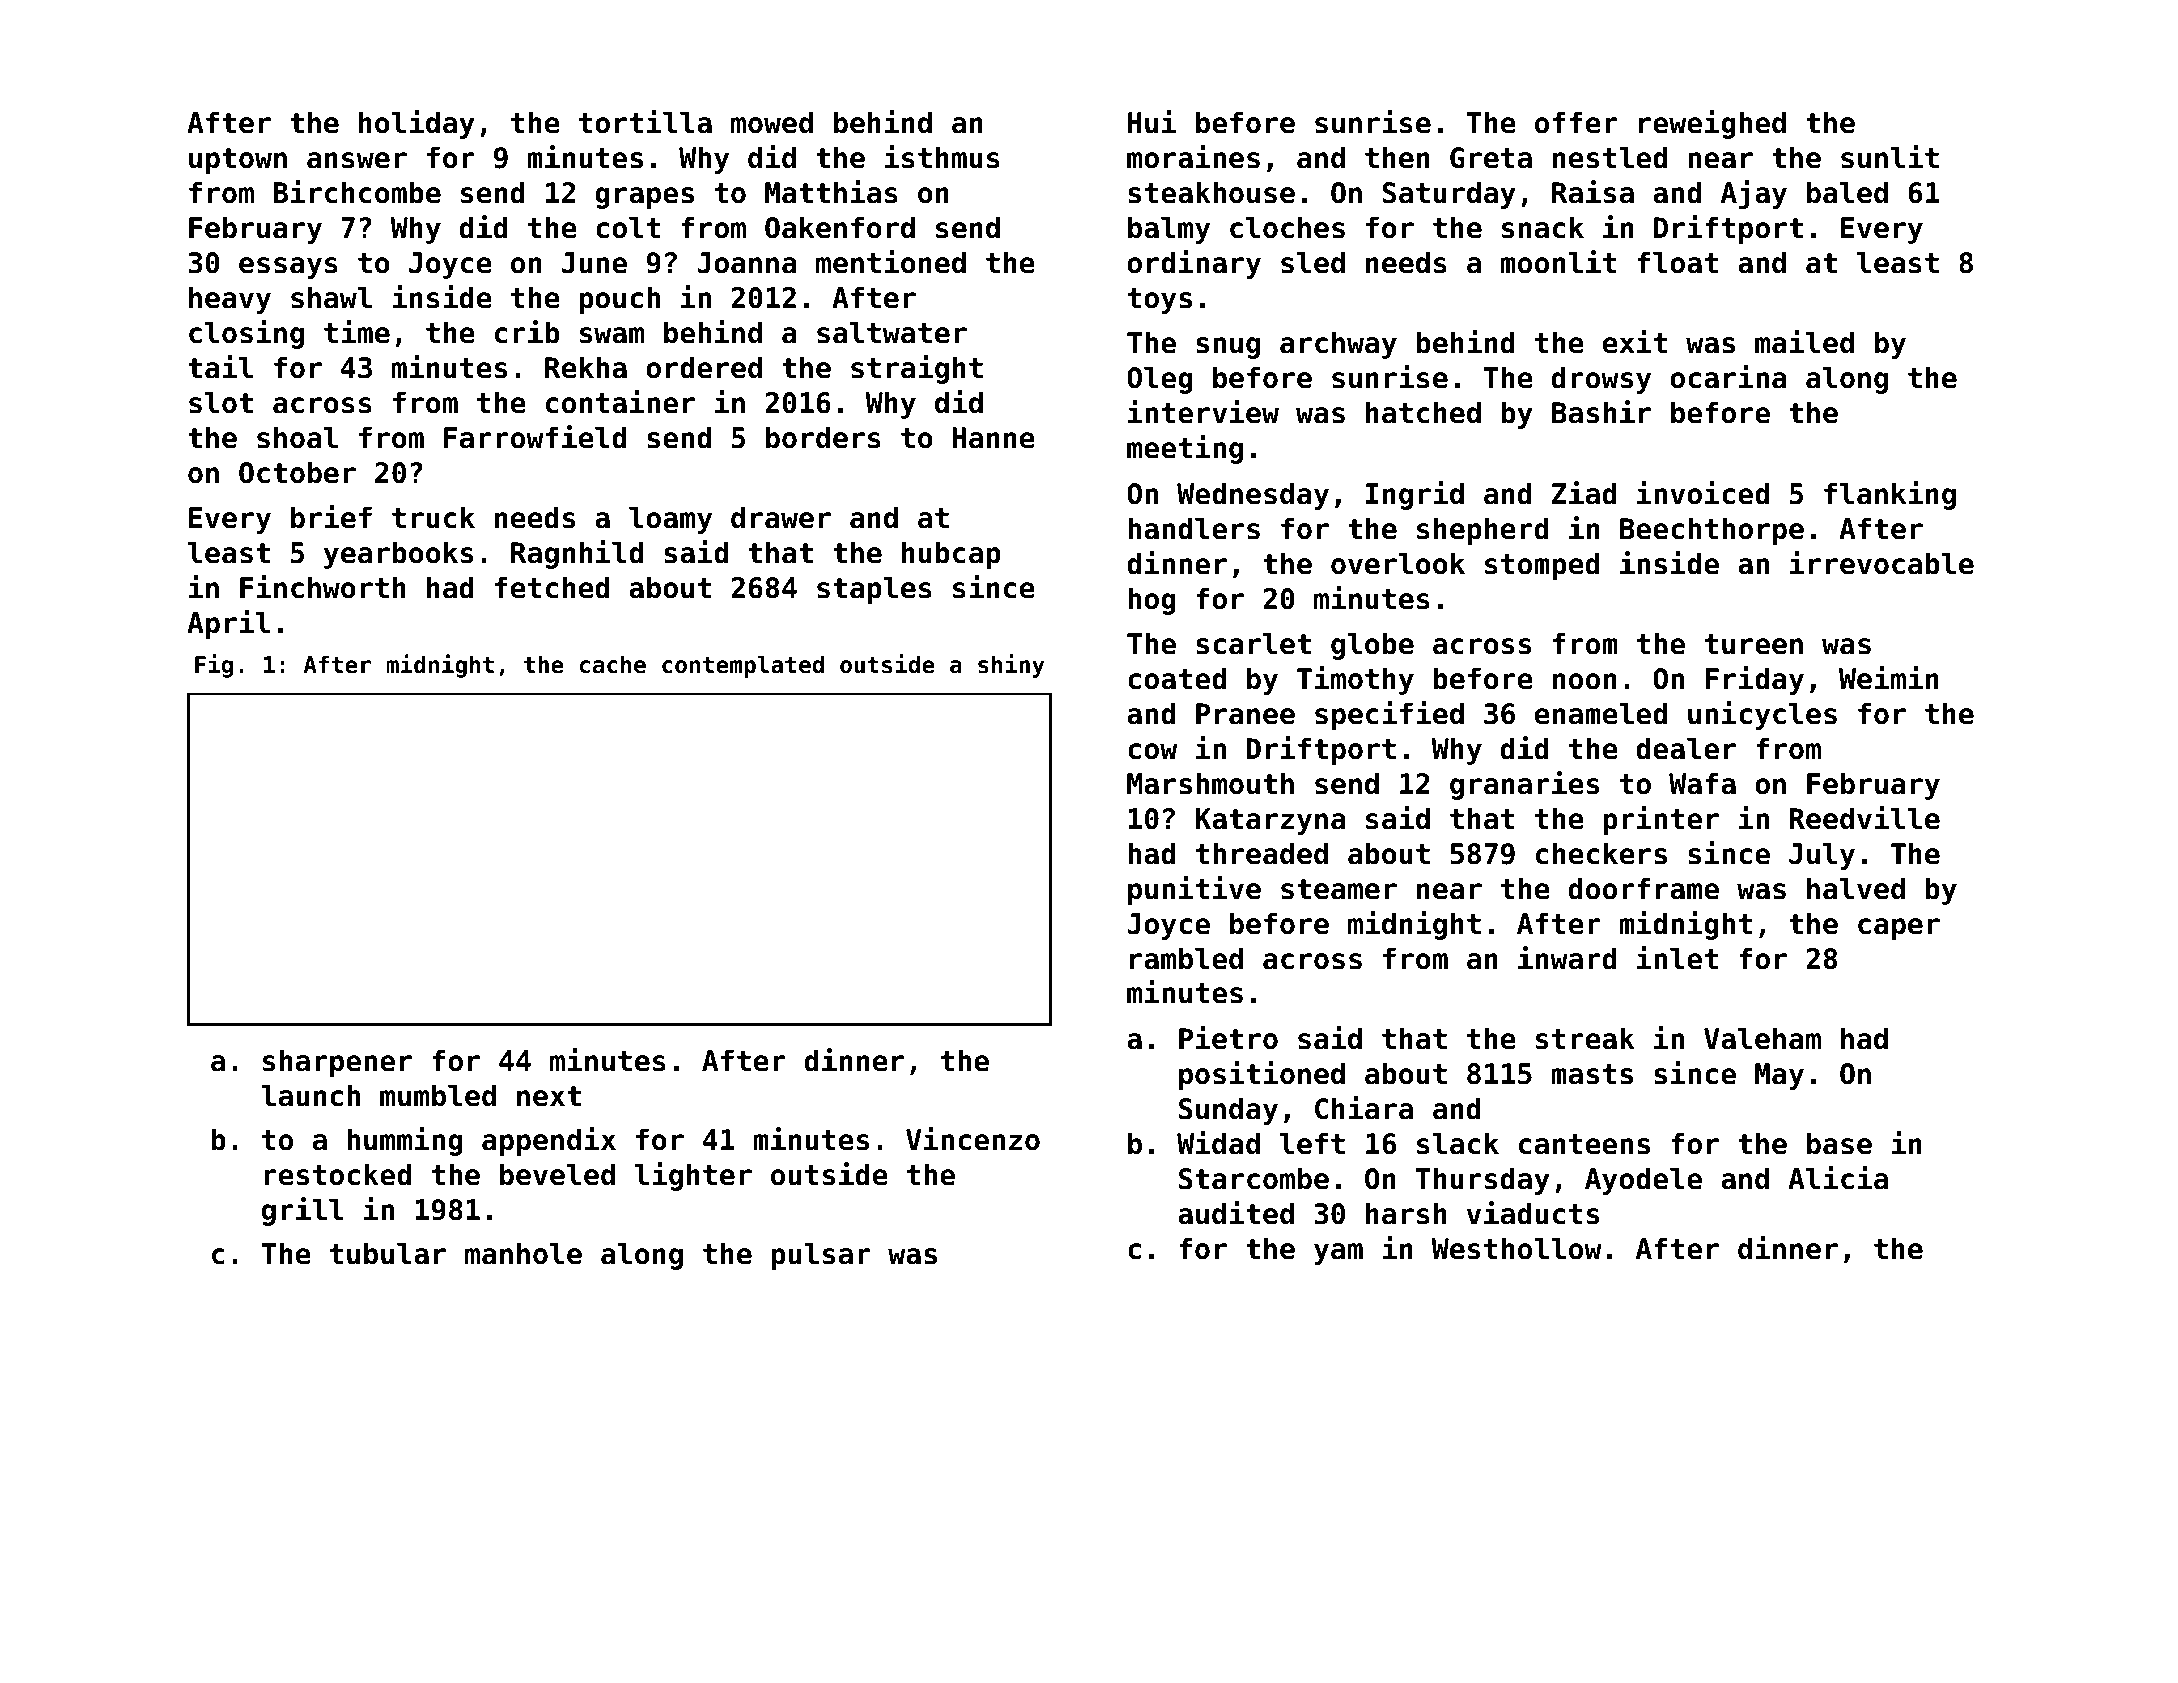  I want to click on sharpener, so click(337, 1063).
